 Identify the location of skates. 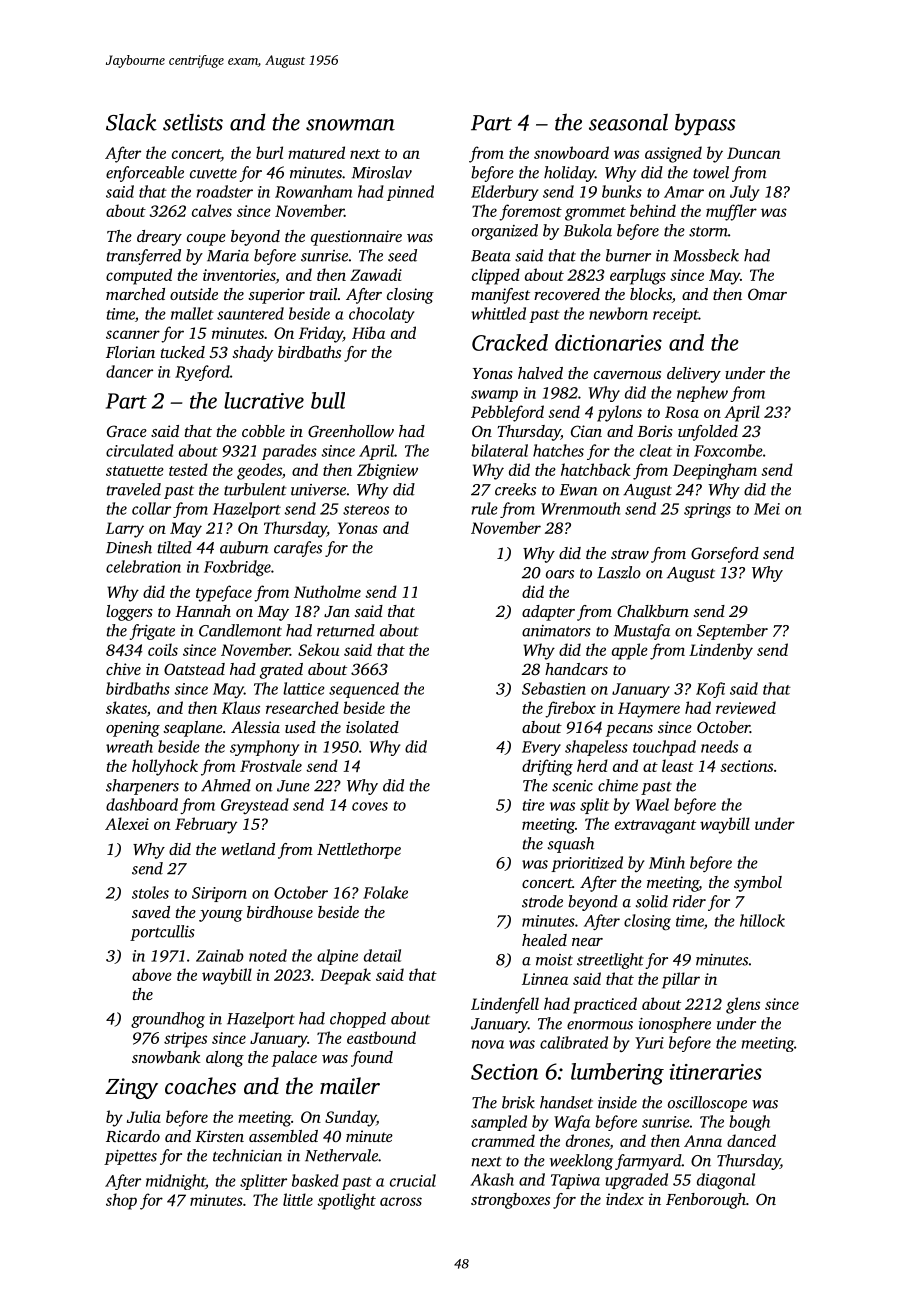
(126, 707).
